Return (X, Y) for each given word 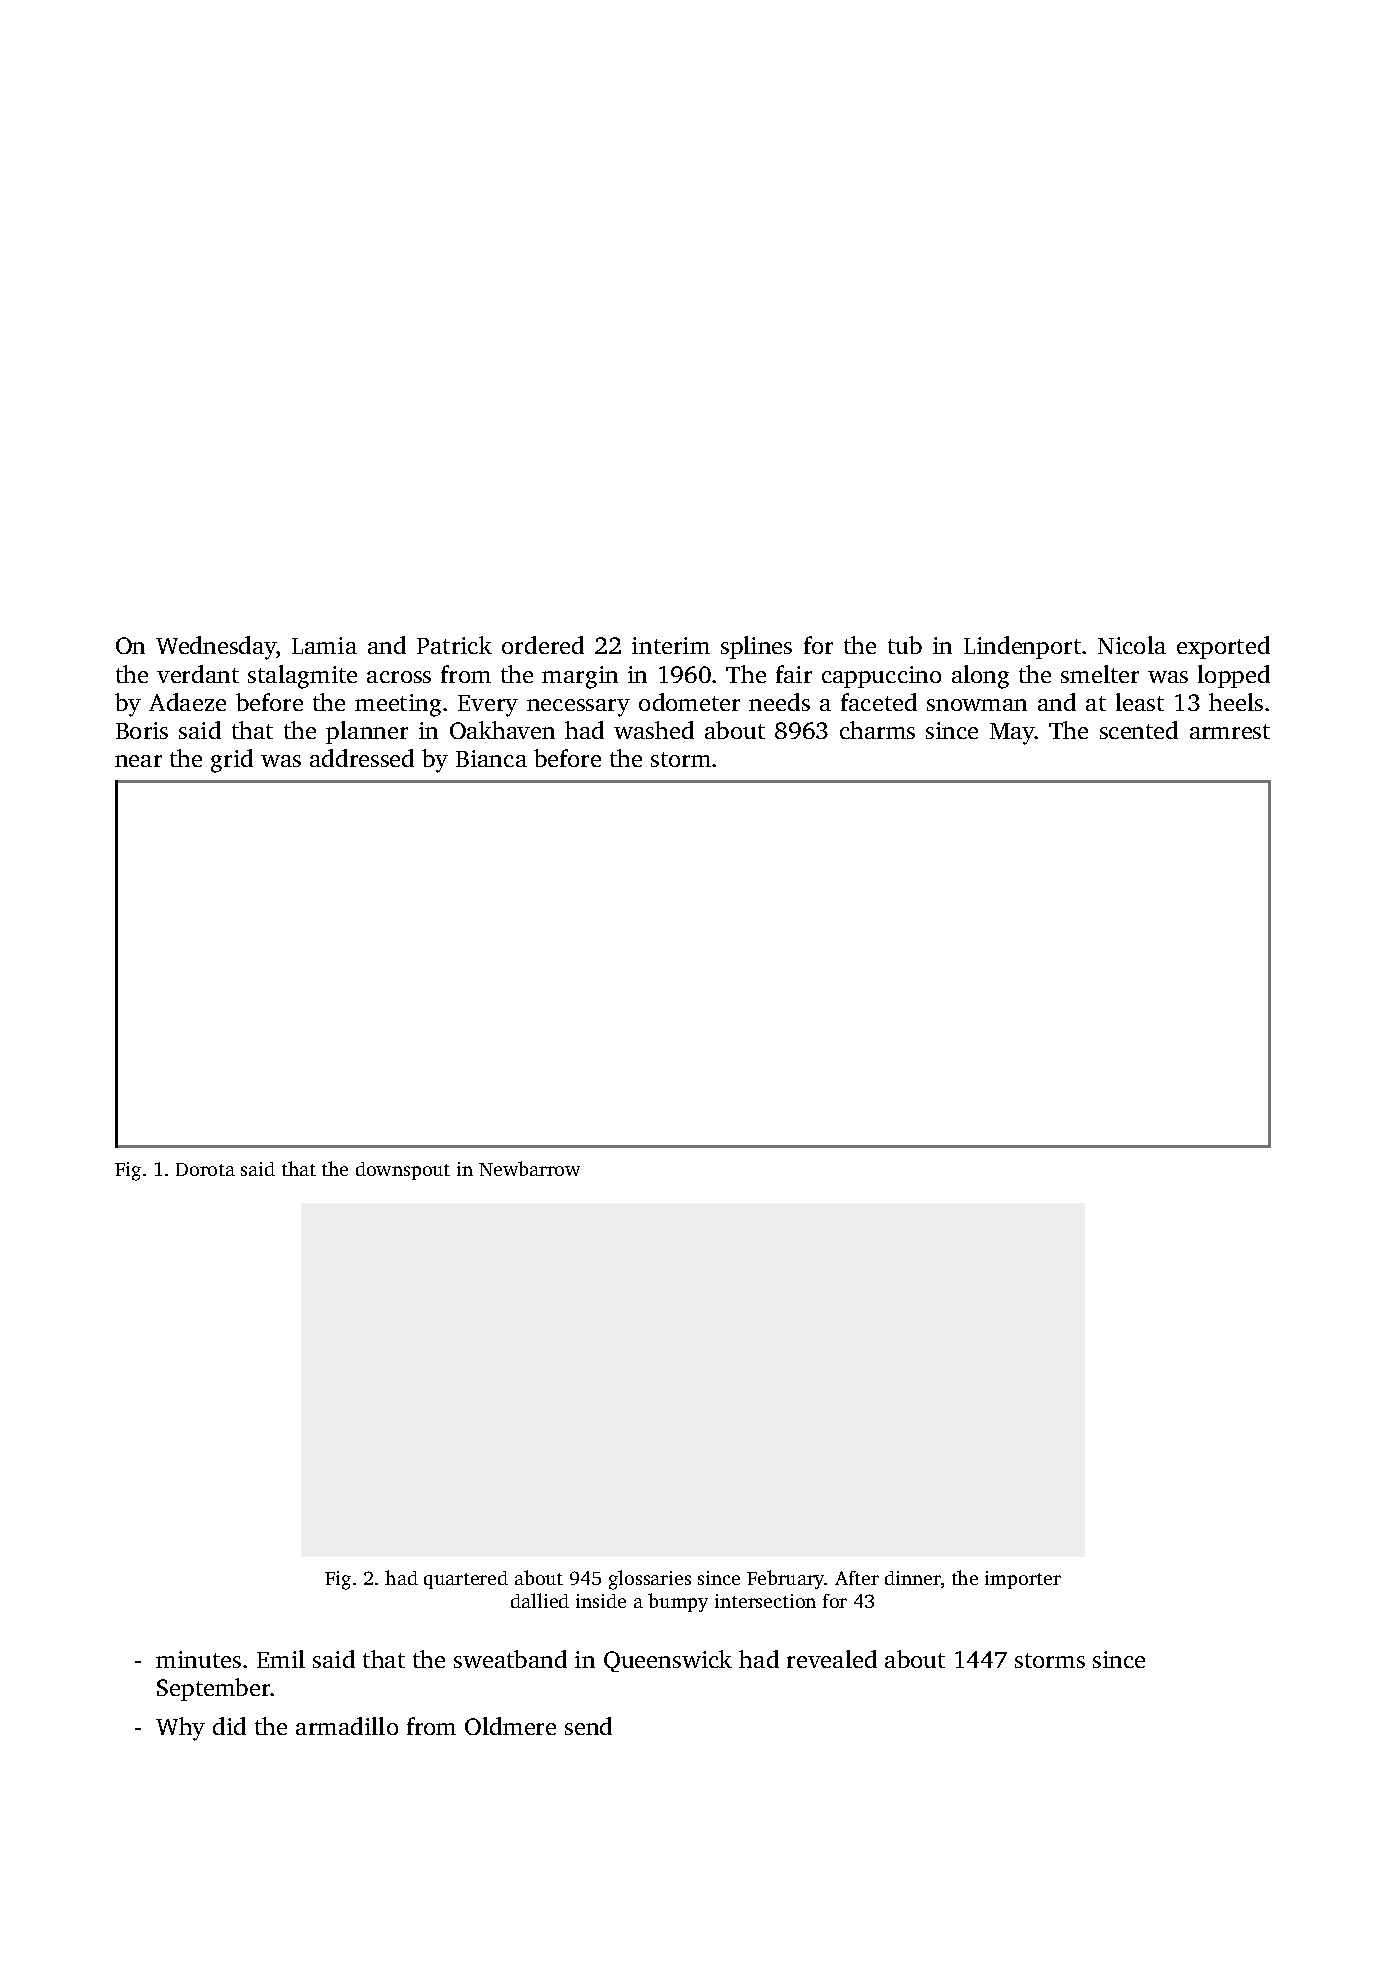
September (214, 1689)
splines (756, 647)
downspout (403, 1171)
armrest (1230, 731)
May (1012, 734)
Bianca (491, 758)
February (786, 1579)
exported (1223, 647)
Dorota (205, 1169)
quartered (466, 1580)
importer (1023, 1580)
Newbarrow (529, 1168)
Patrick (454, 645)
